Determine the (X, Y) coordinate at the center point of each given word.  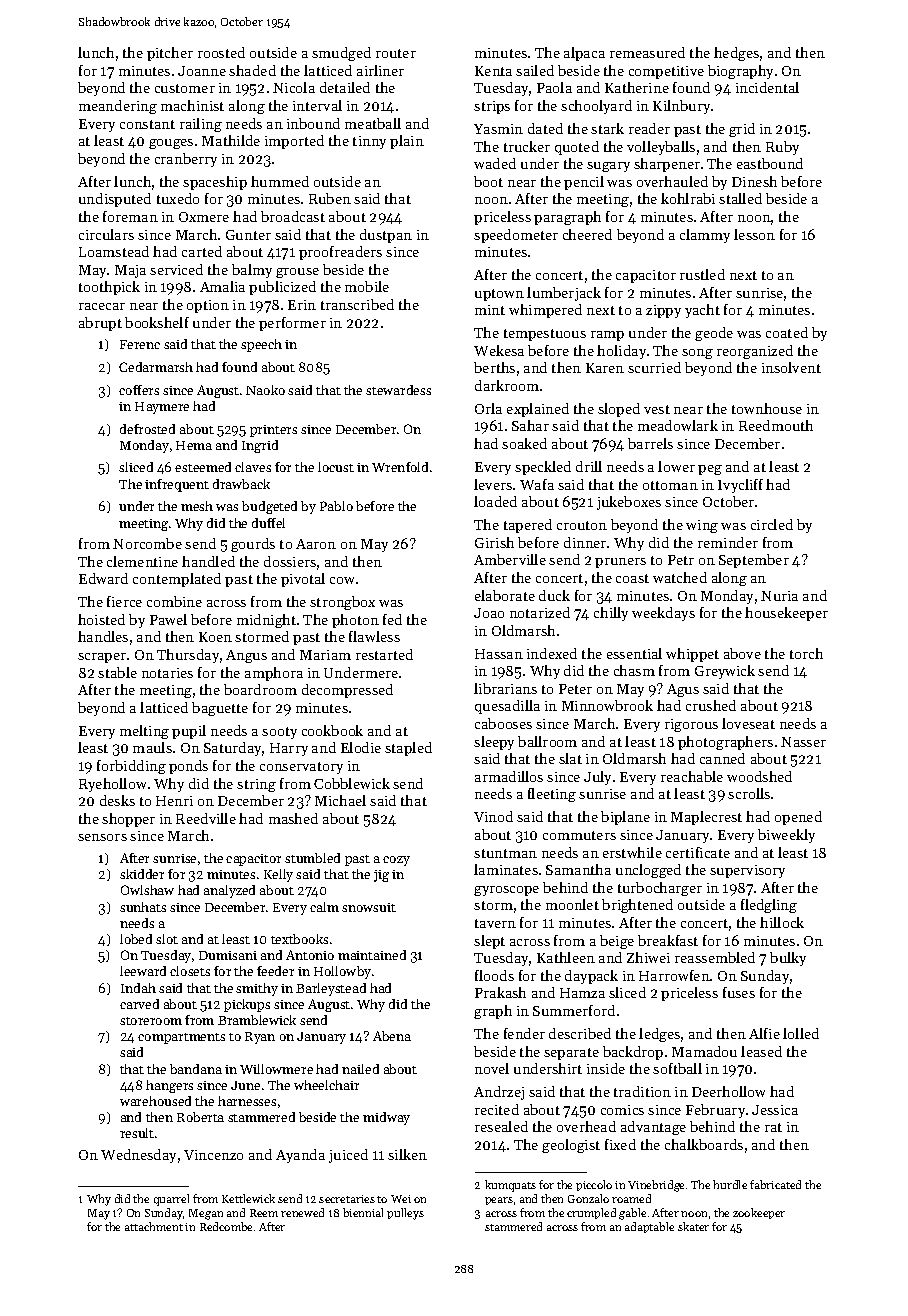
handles (103, 636)
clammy (705, 236)
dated (545, 128)
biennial (363, 1212)
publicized (282, 288)
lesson (754, 234)
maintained (372, 955)
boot (488, 181)
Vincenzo (213, 1155)
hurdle (730, 1184)
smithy (257, 989)
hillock (782, 922)
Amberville (510, 559)
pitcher (170, 54)
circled (772, 524)
